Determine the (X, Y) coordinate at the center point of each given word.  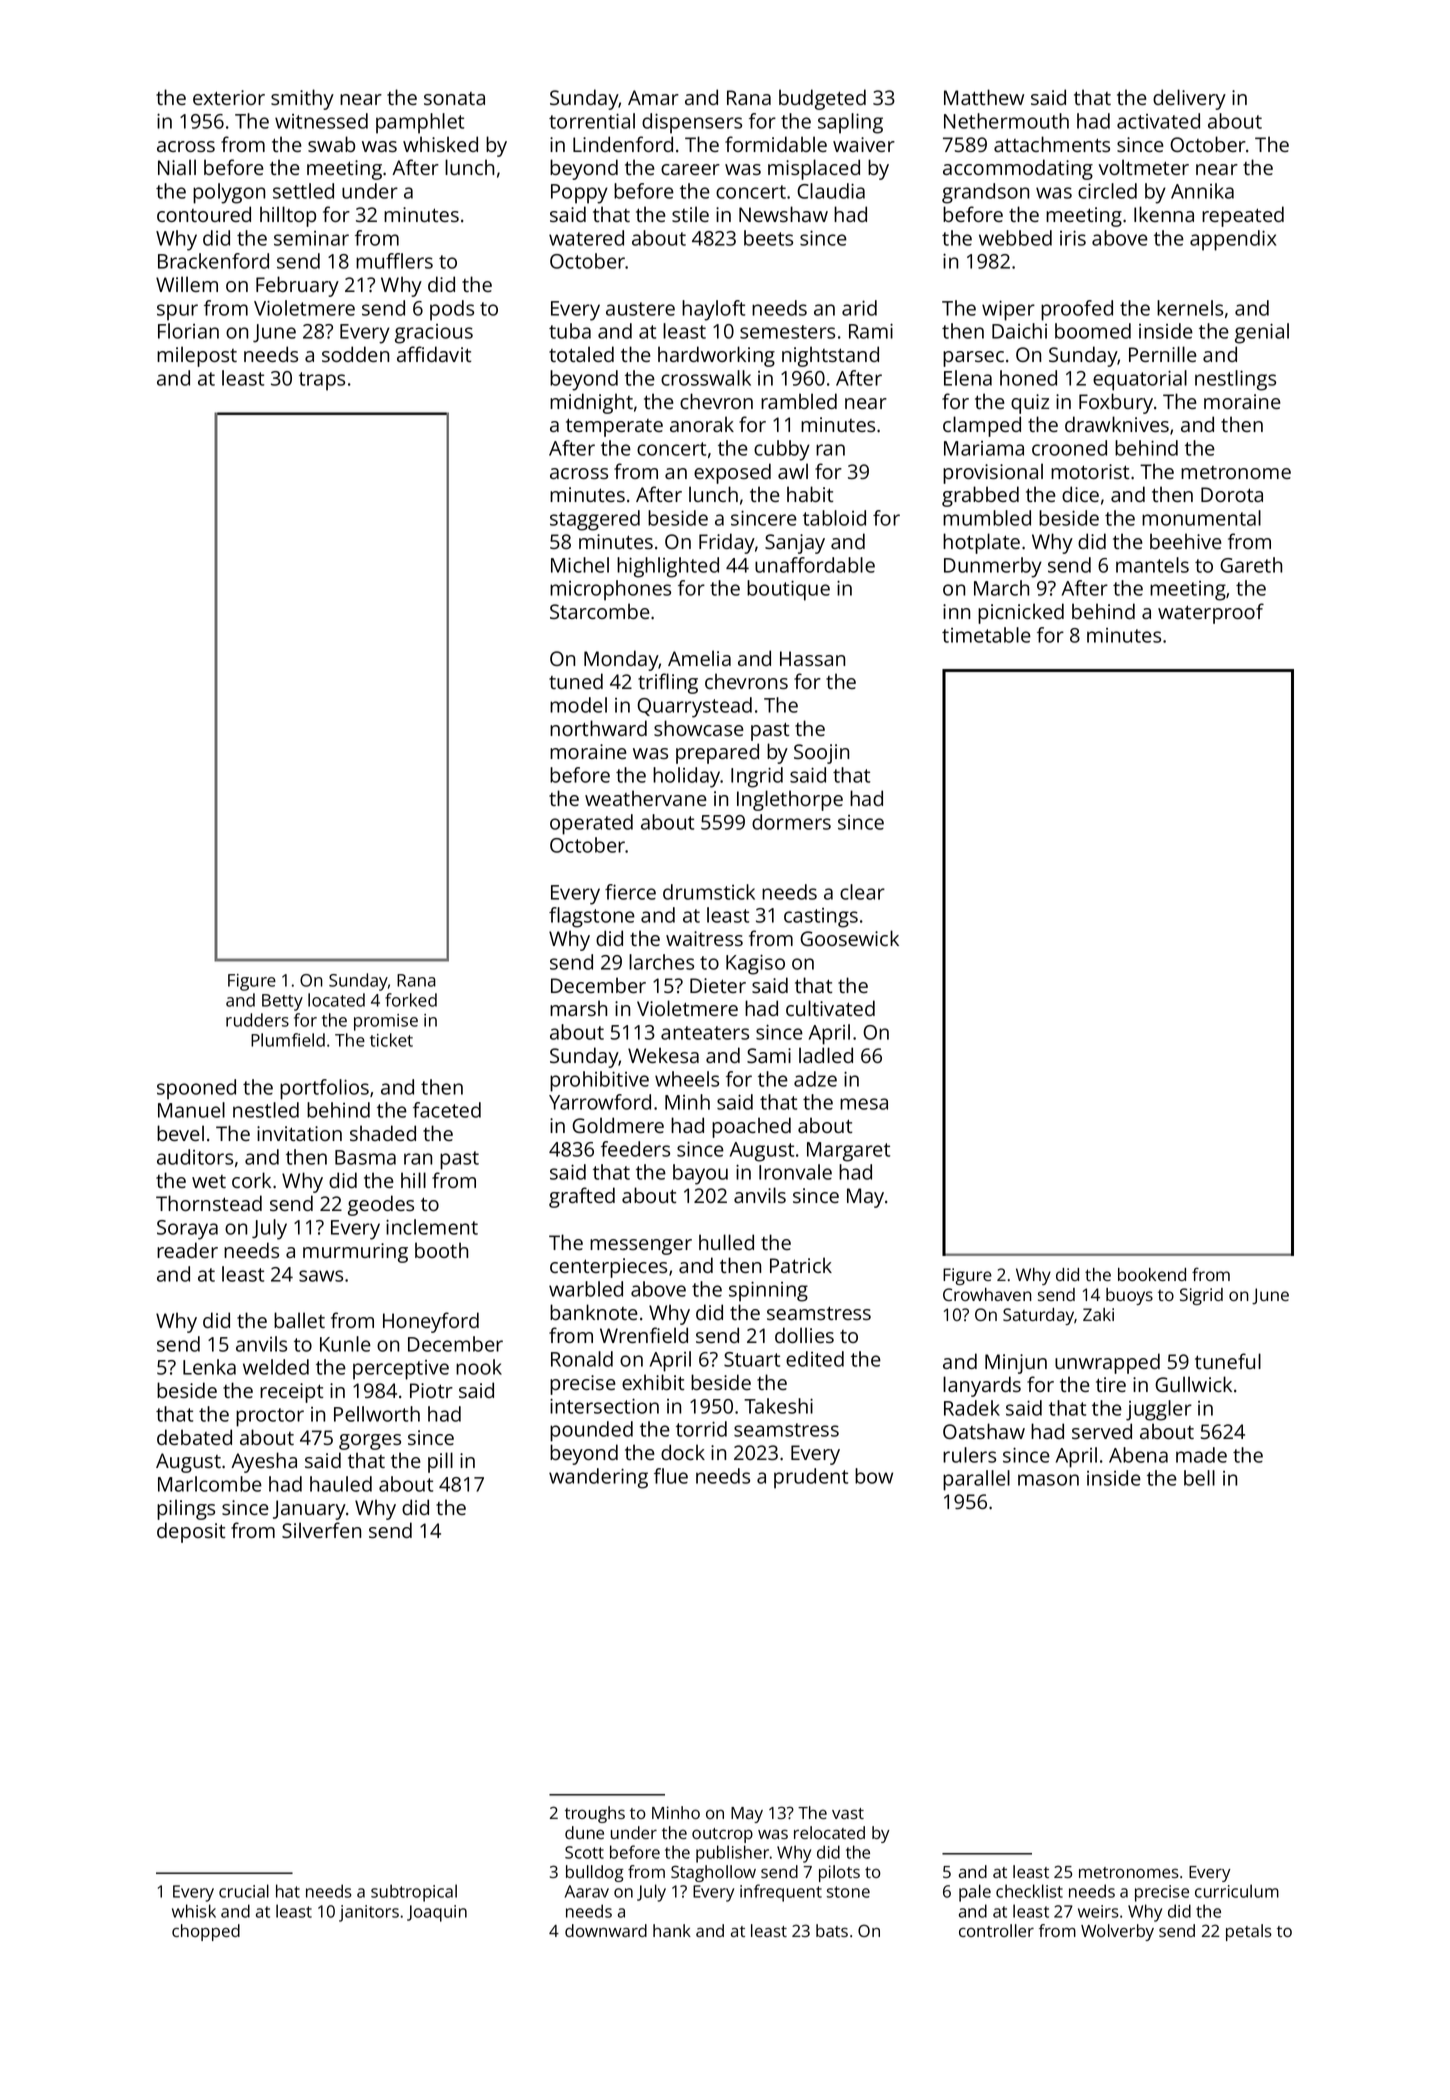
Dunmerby (993, 567)
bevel (180, 1133)
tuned (576, 681)
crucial (244, 1891)
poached (751, 1127)
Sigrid (1201, 1296)
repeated (1243, 216)
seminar (311, 238)
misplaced (814, 169)
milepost (197, 356)
